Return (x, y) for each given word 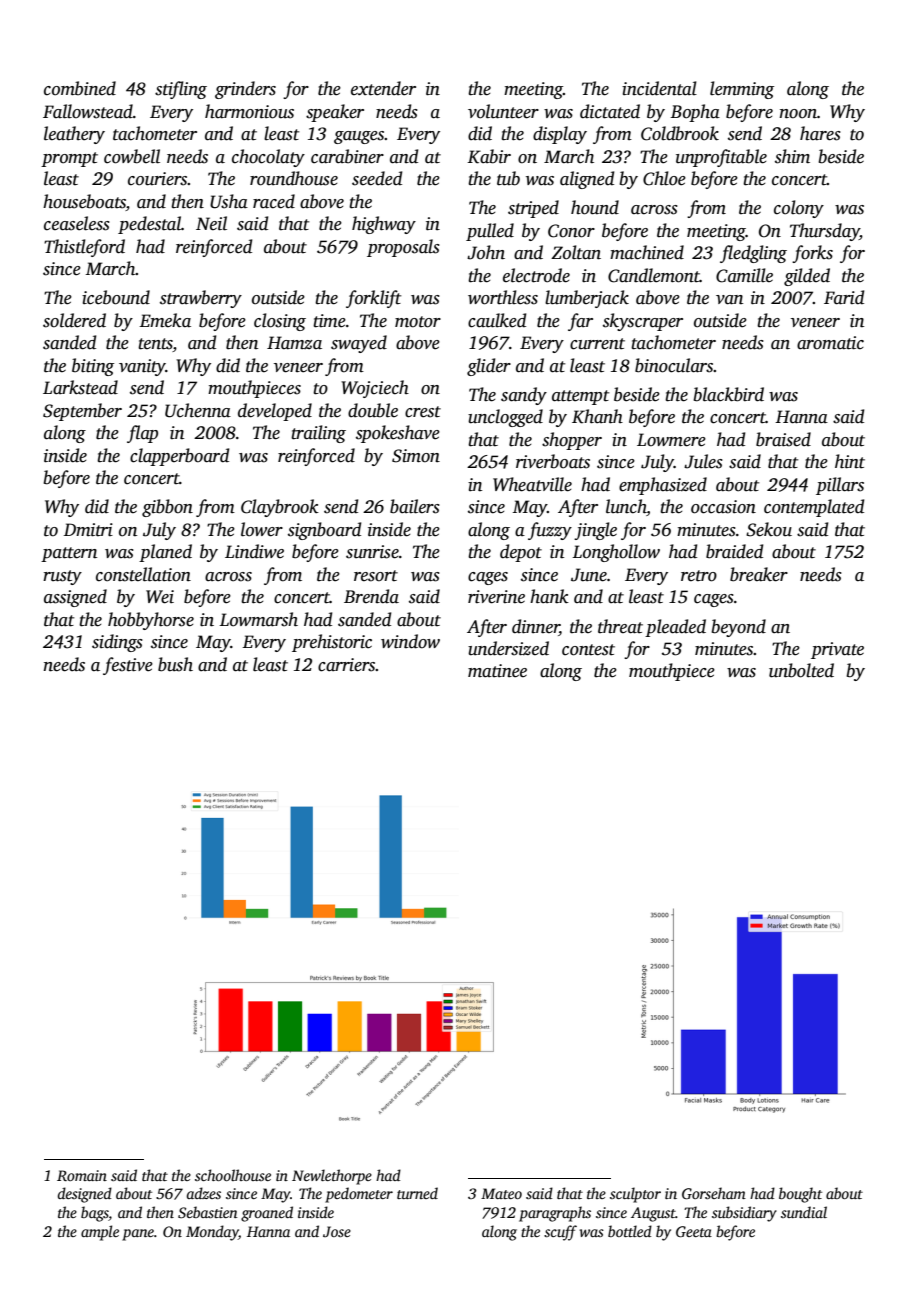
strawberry (201, 299)
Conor (571, 231)
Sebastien (208, 1212)
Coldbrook (680, 133)
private (837, 650)
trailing (318, 434)
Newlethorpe (332, 1177)
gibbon (167, 508)
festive (128, 666)
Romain (82, 1175)
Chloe (664, 178)
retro (699, 576)
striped (533, 209)
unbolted (801, 670)
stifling (181, 90)
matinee (497, 671)
